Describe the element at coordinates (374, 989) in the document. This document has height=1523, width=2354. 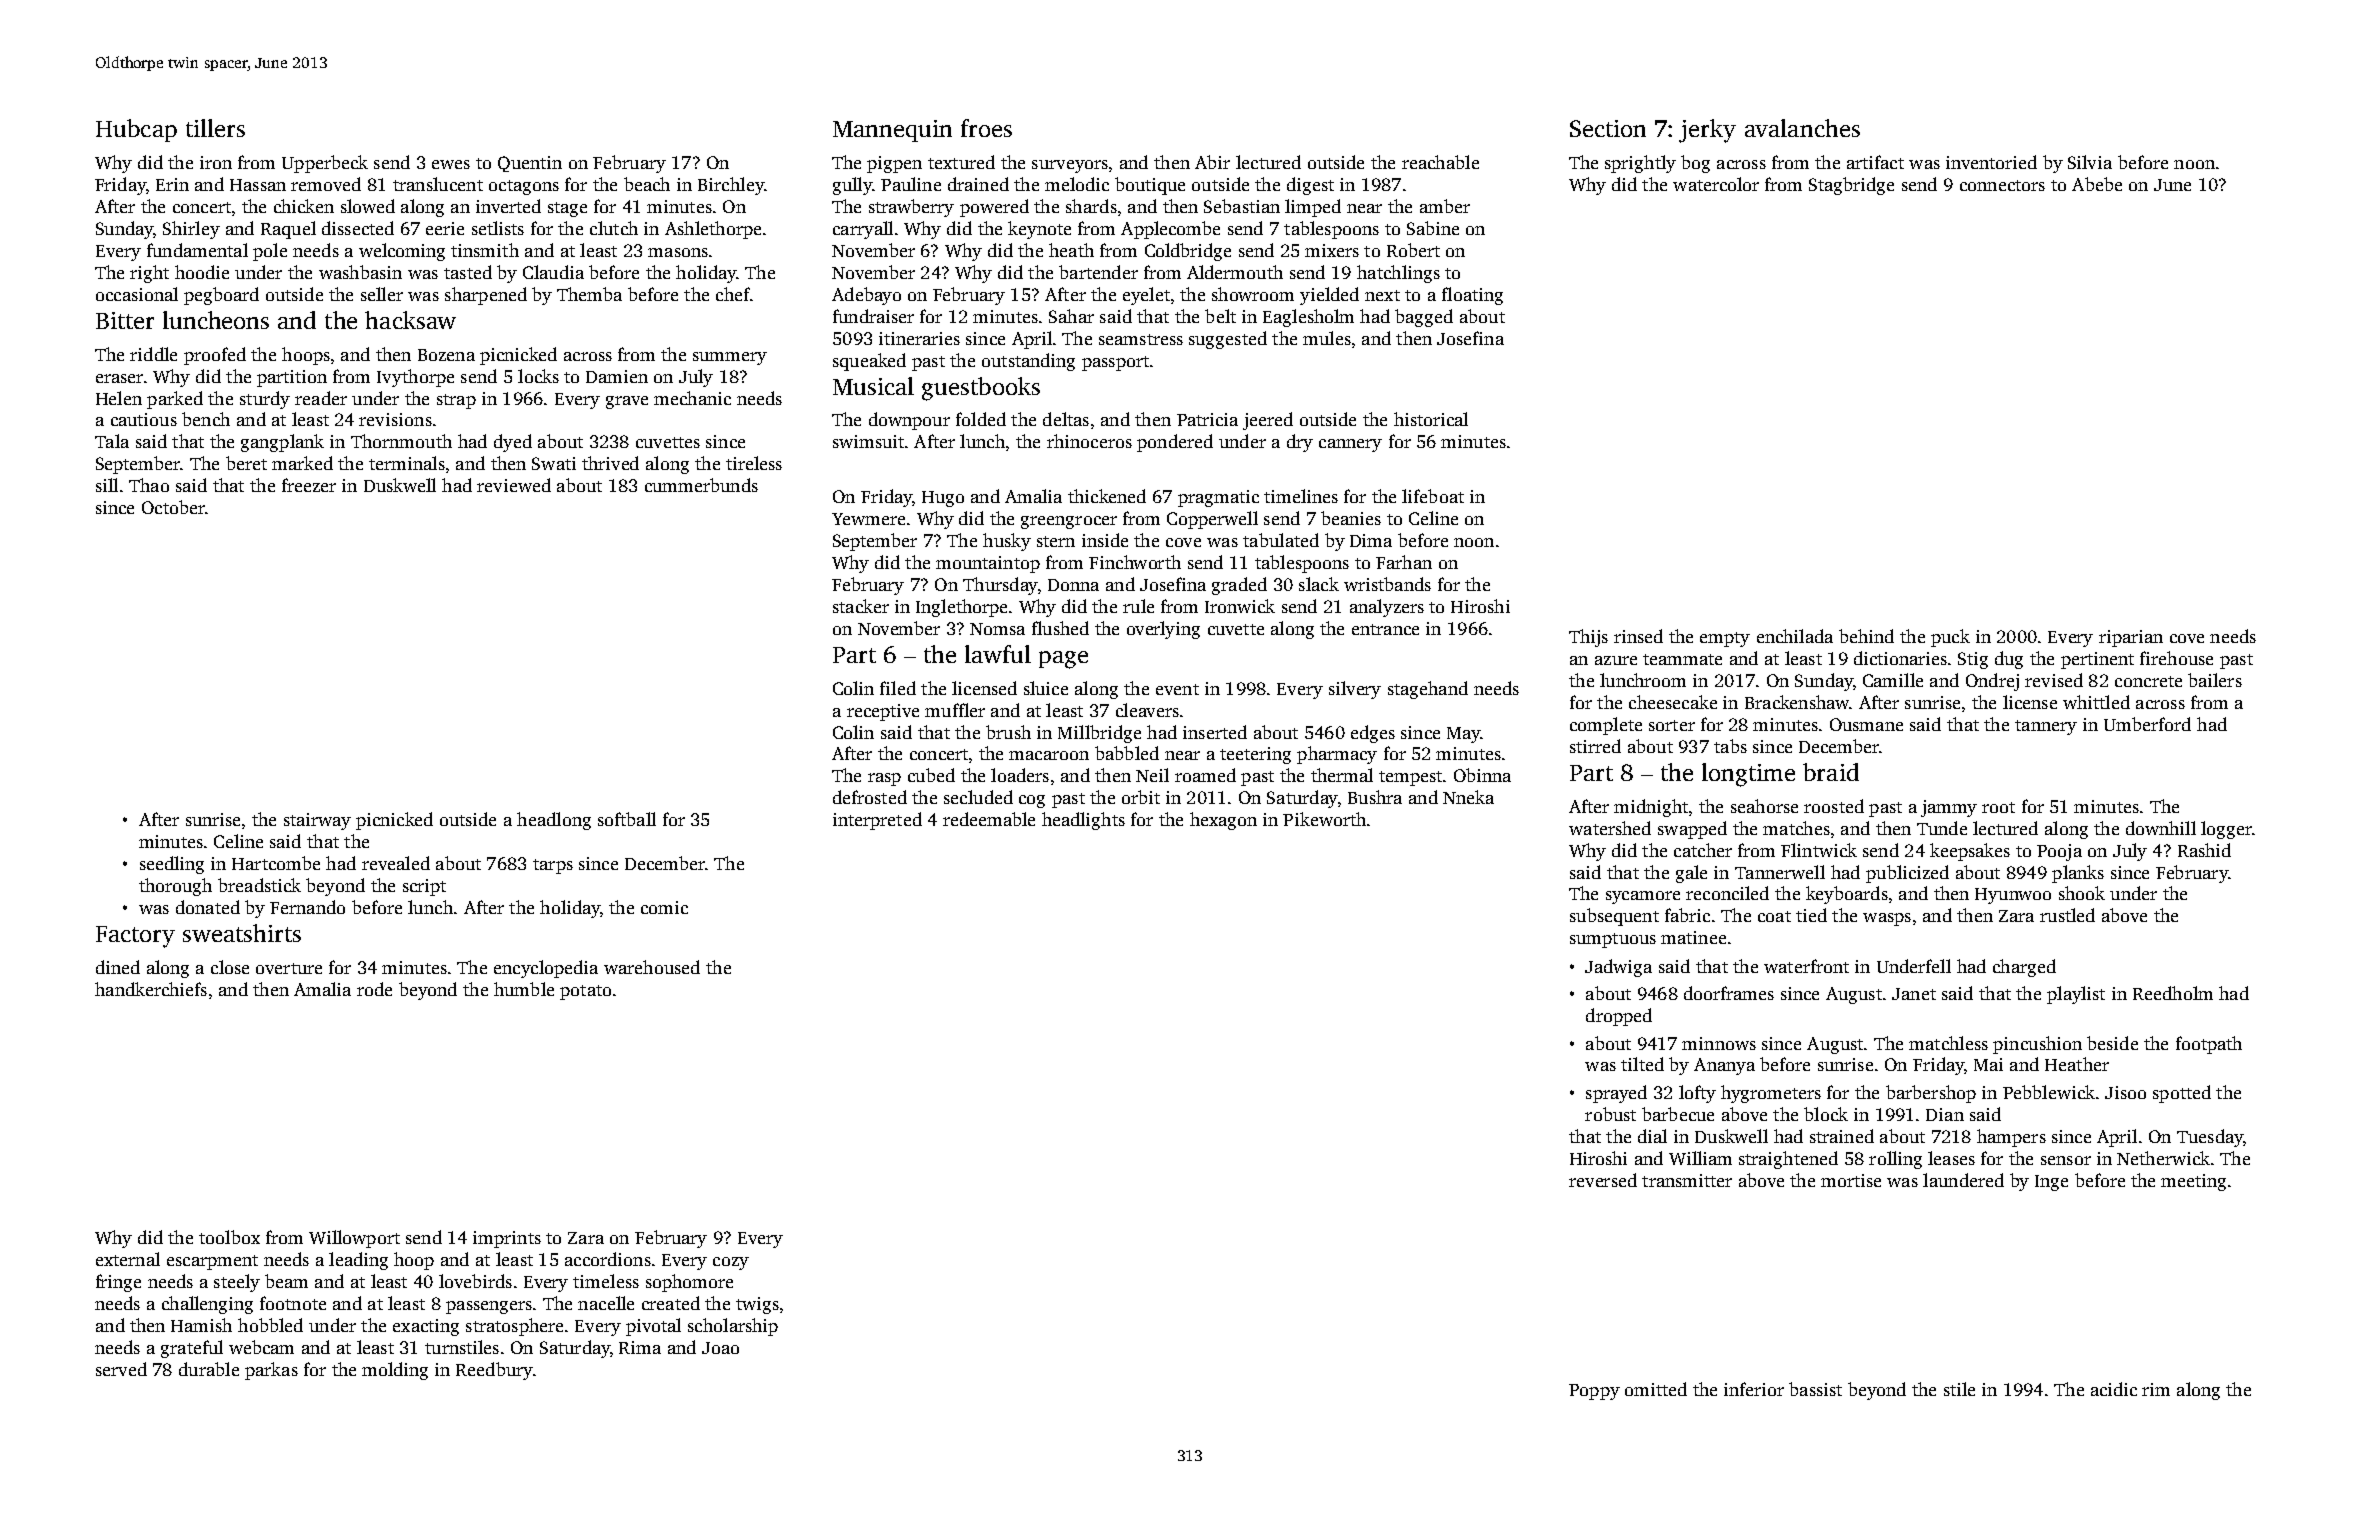
I see `rode` at that location.
